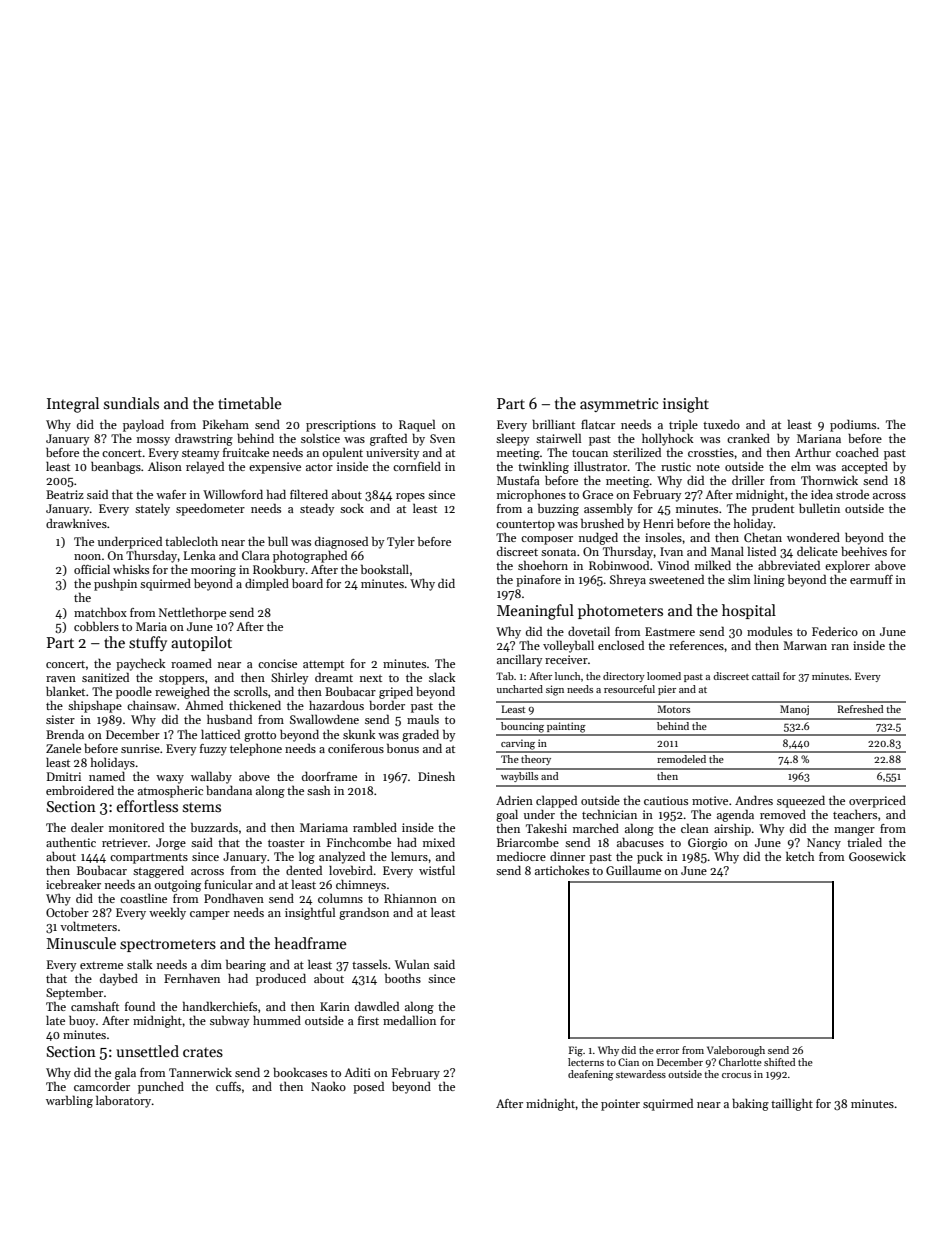 The height and width of the screenshot is (1233, 952). I want to click on taillight, so click(792, 1104).
